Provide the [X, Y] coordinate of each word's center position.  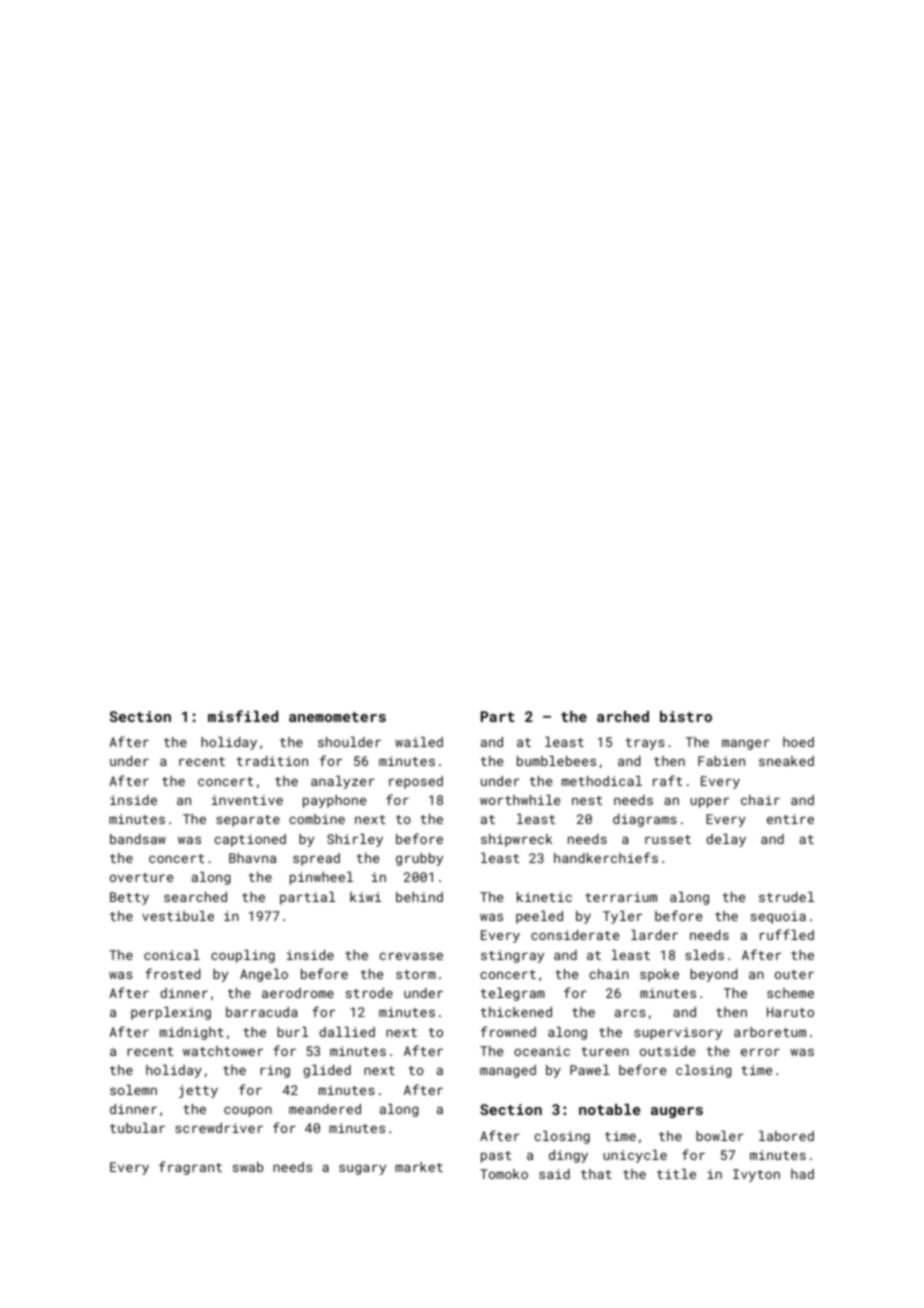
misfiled [243, 716]
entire [790, 819]
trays [645, 744]
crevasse [411, 956]
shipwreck [516, 840]
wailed [419, 742]
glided [327, 1071]
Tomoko [504, 1174]
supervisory [678, 1033]
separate [248, 821]
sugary [362, 1169]
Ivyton [756, 1175]
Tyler [622, 917]
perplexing [171, 1013]
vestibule [178, 916]
